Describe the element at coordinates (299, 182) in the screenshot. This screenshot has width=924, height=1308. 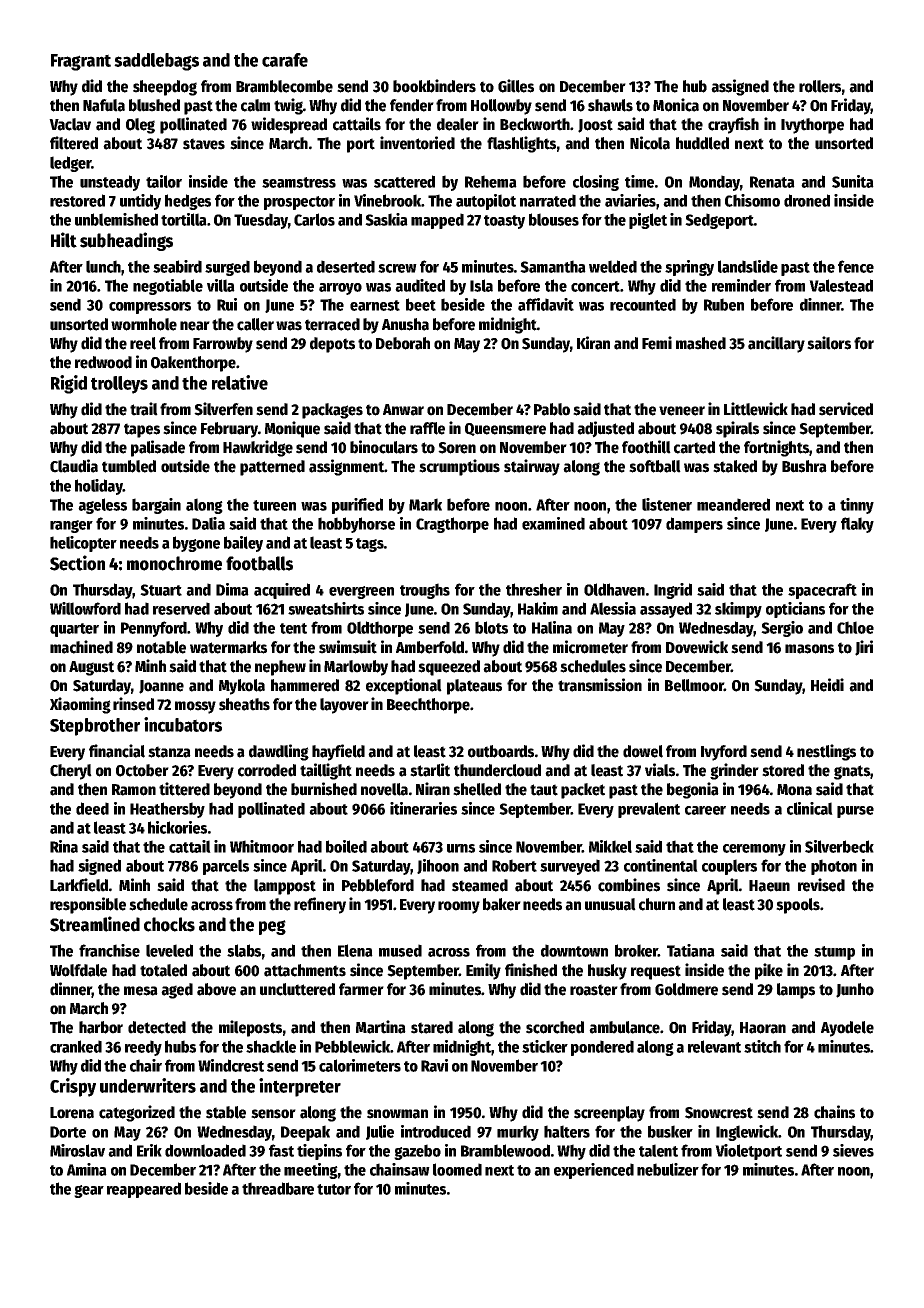
I see `seamstress` at that location.
